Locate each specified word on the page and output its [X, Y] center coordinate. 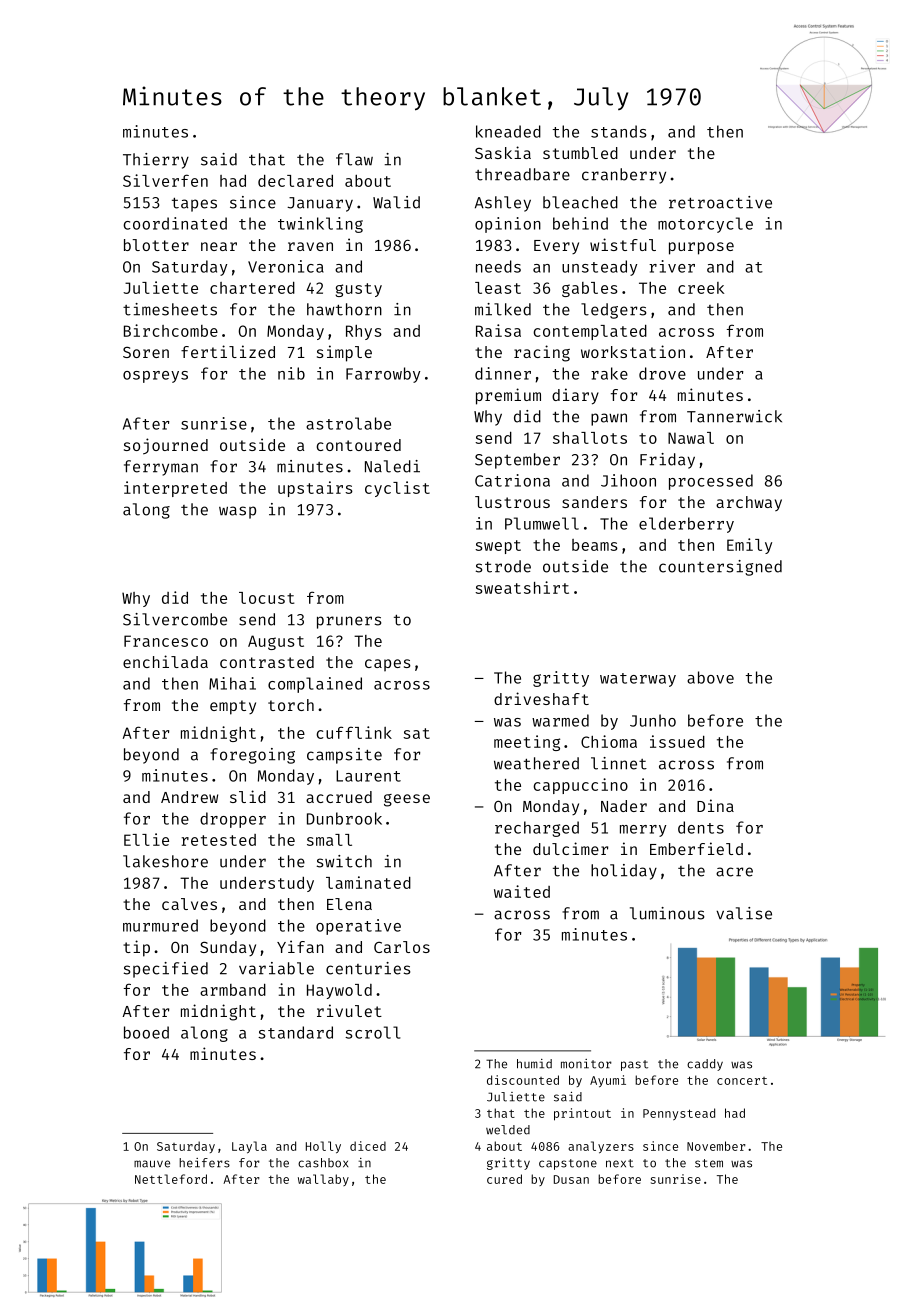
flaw [354, 159]
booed [146, 1032]
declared [295, 181]
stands [619, 131]
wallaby [323, 1180]
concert [742, 1081]
